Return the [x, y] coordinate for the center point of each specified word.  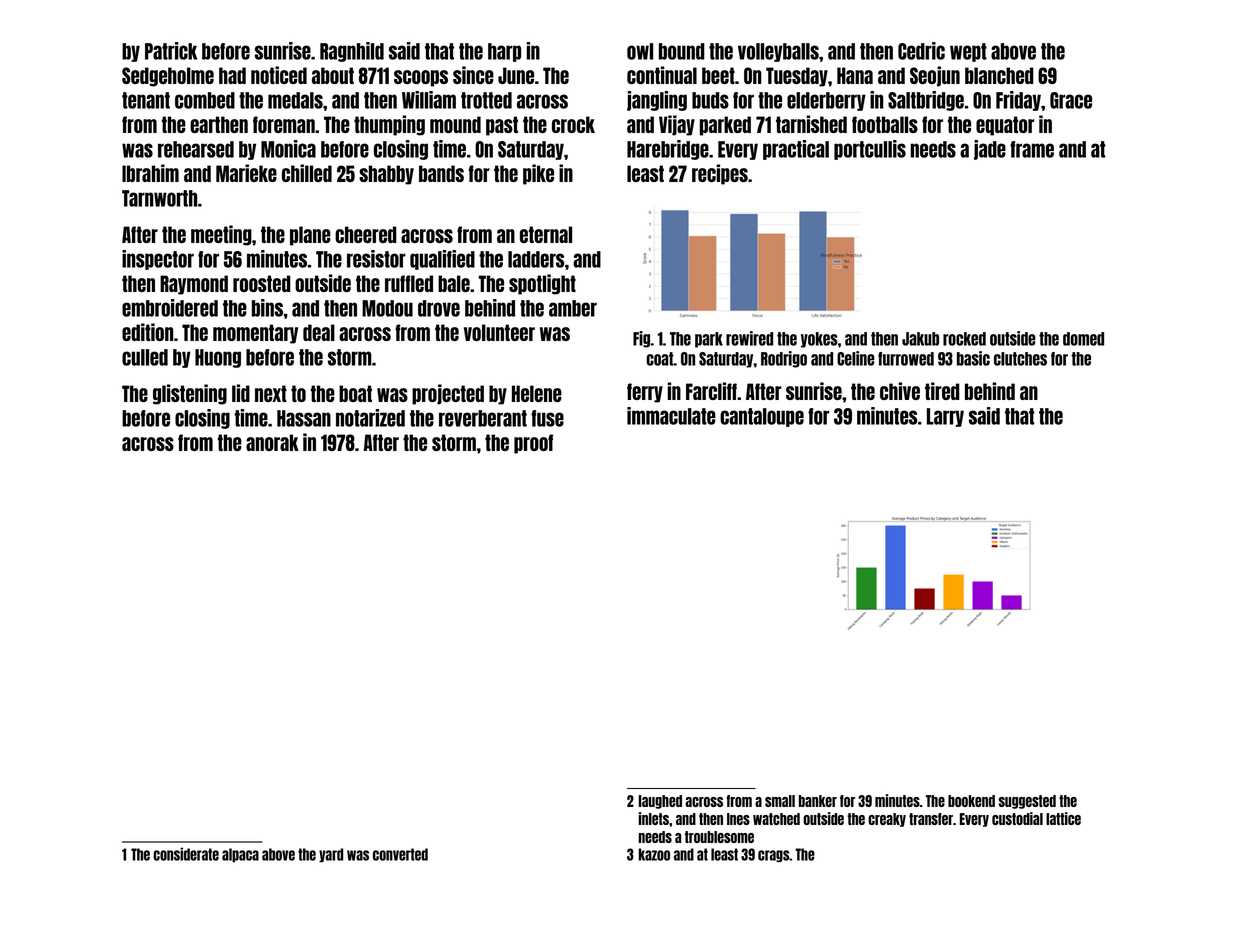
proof [533, 444]
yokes [819, 340]
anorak [272, 442]
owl [640, 51]
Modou [387, 308]
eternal [546, 234]
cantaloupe [762, 417]
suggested [1027, 802]
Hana [855, 75]
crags [774, 856]
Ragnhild [352, 52]
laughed [660, 802]
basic [973, 358]
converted [400, 854]
